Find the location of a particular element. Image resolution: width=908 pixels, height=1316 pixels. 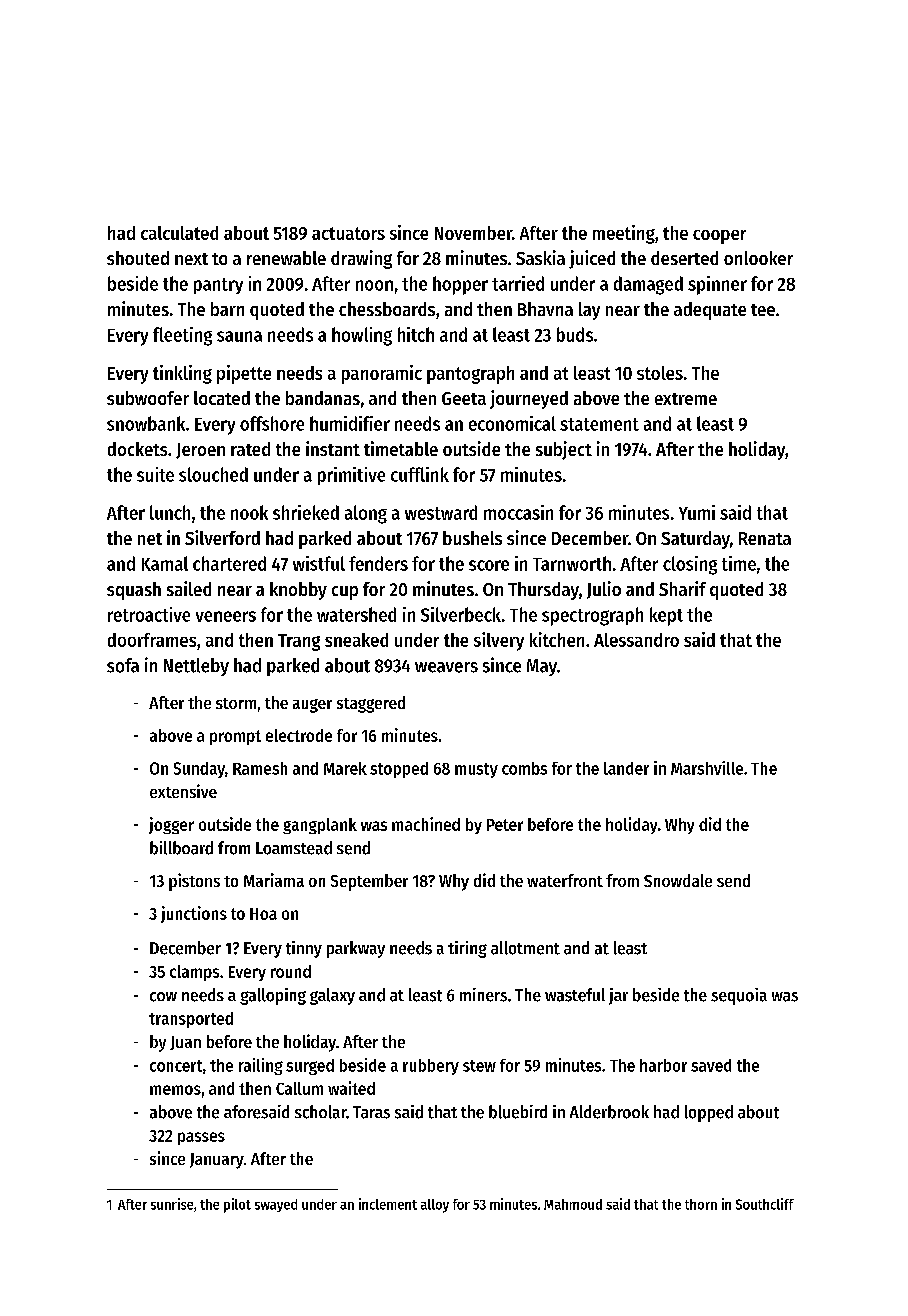

economical is located at coordinates (512, 423).
